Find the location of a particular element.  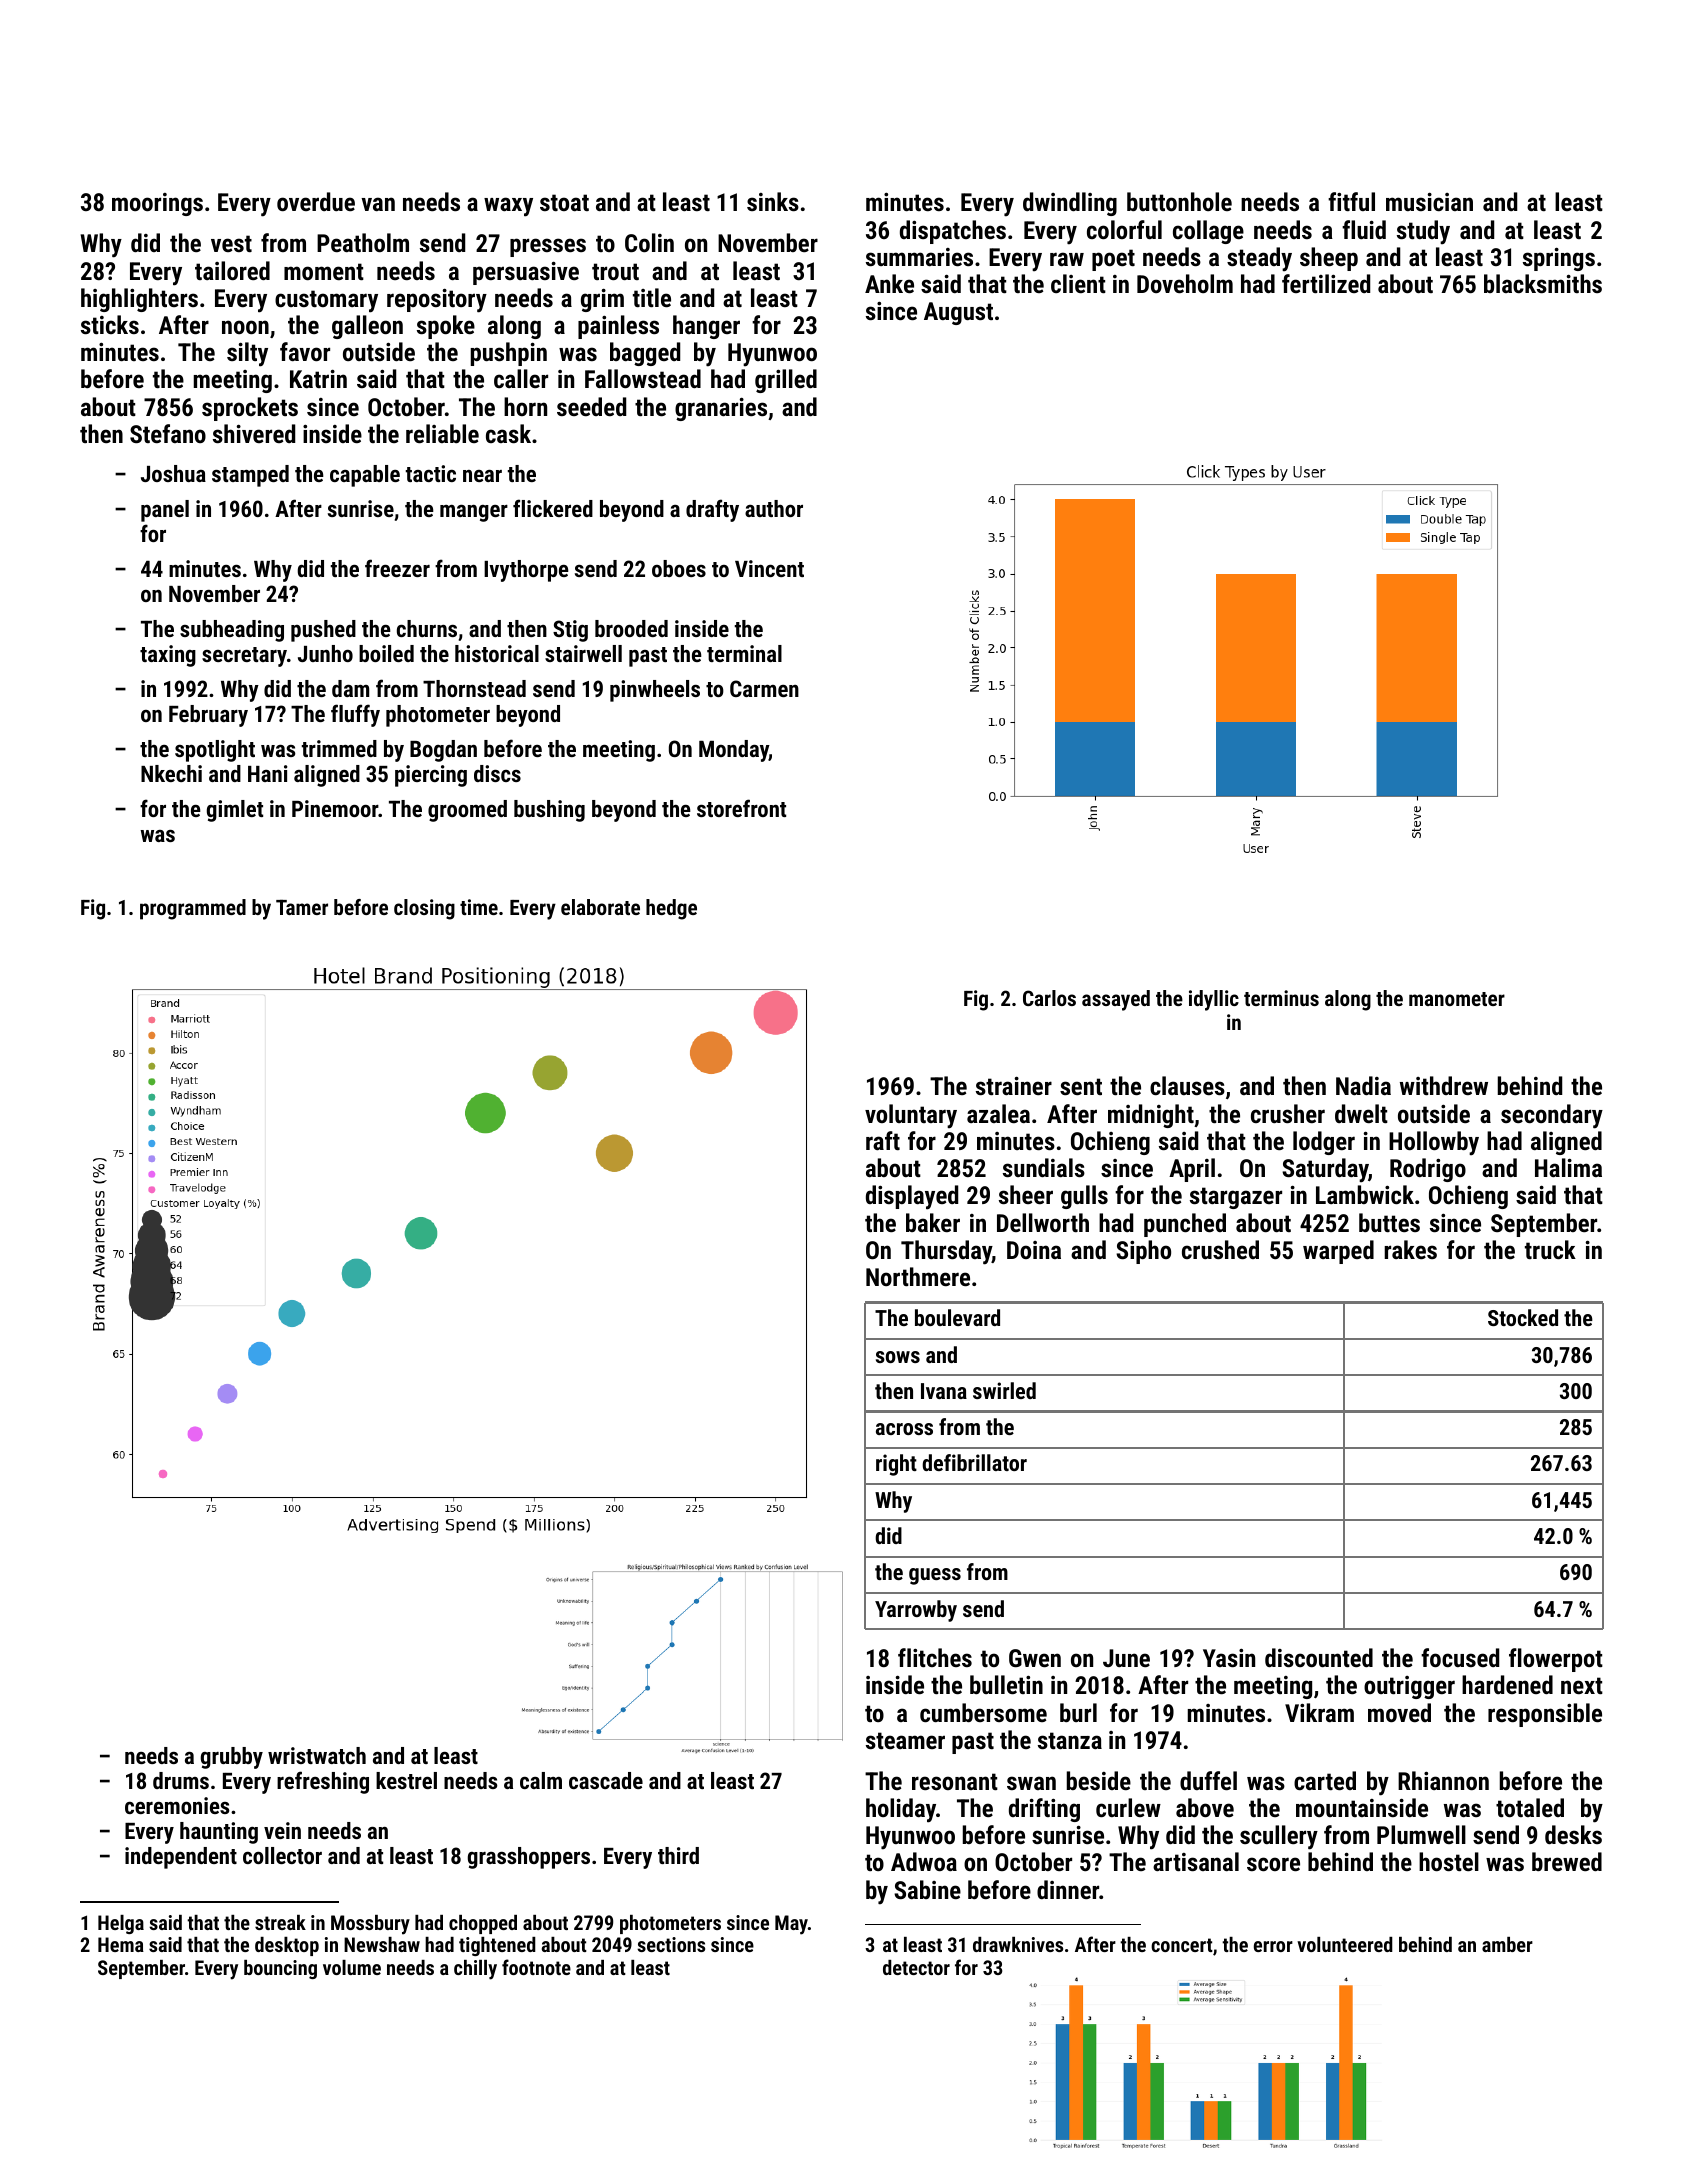

wristwatch is located at coordinates (317, 1755).
